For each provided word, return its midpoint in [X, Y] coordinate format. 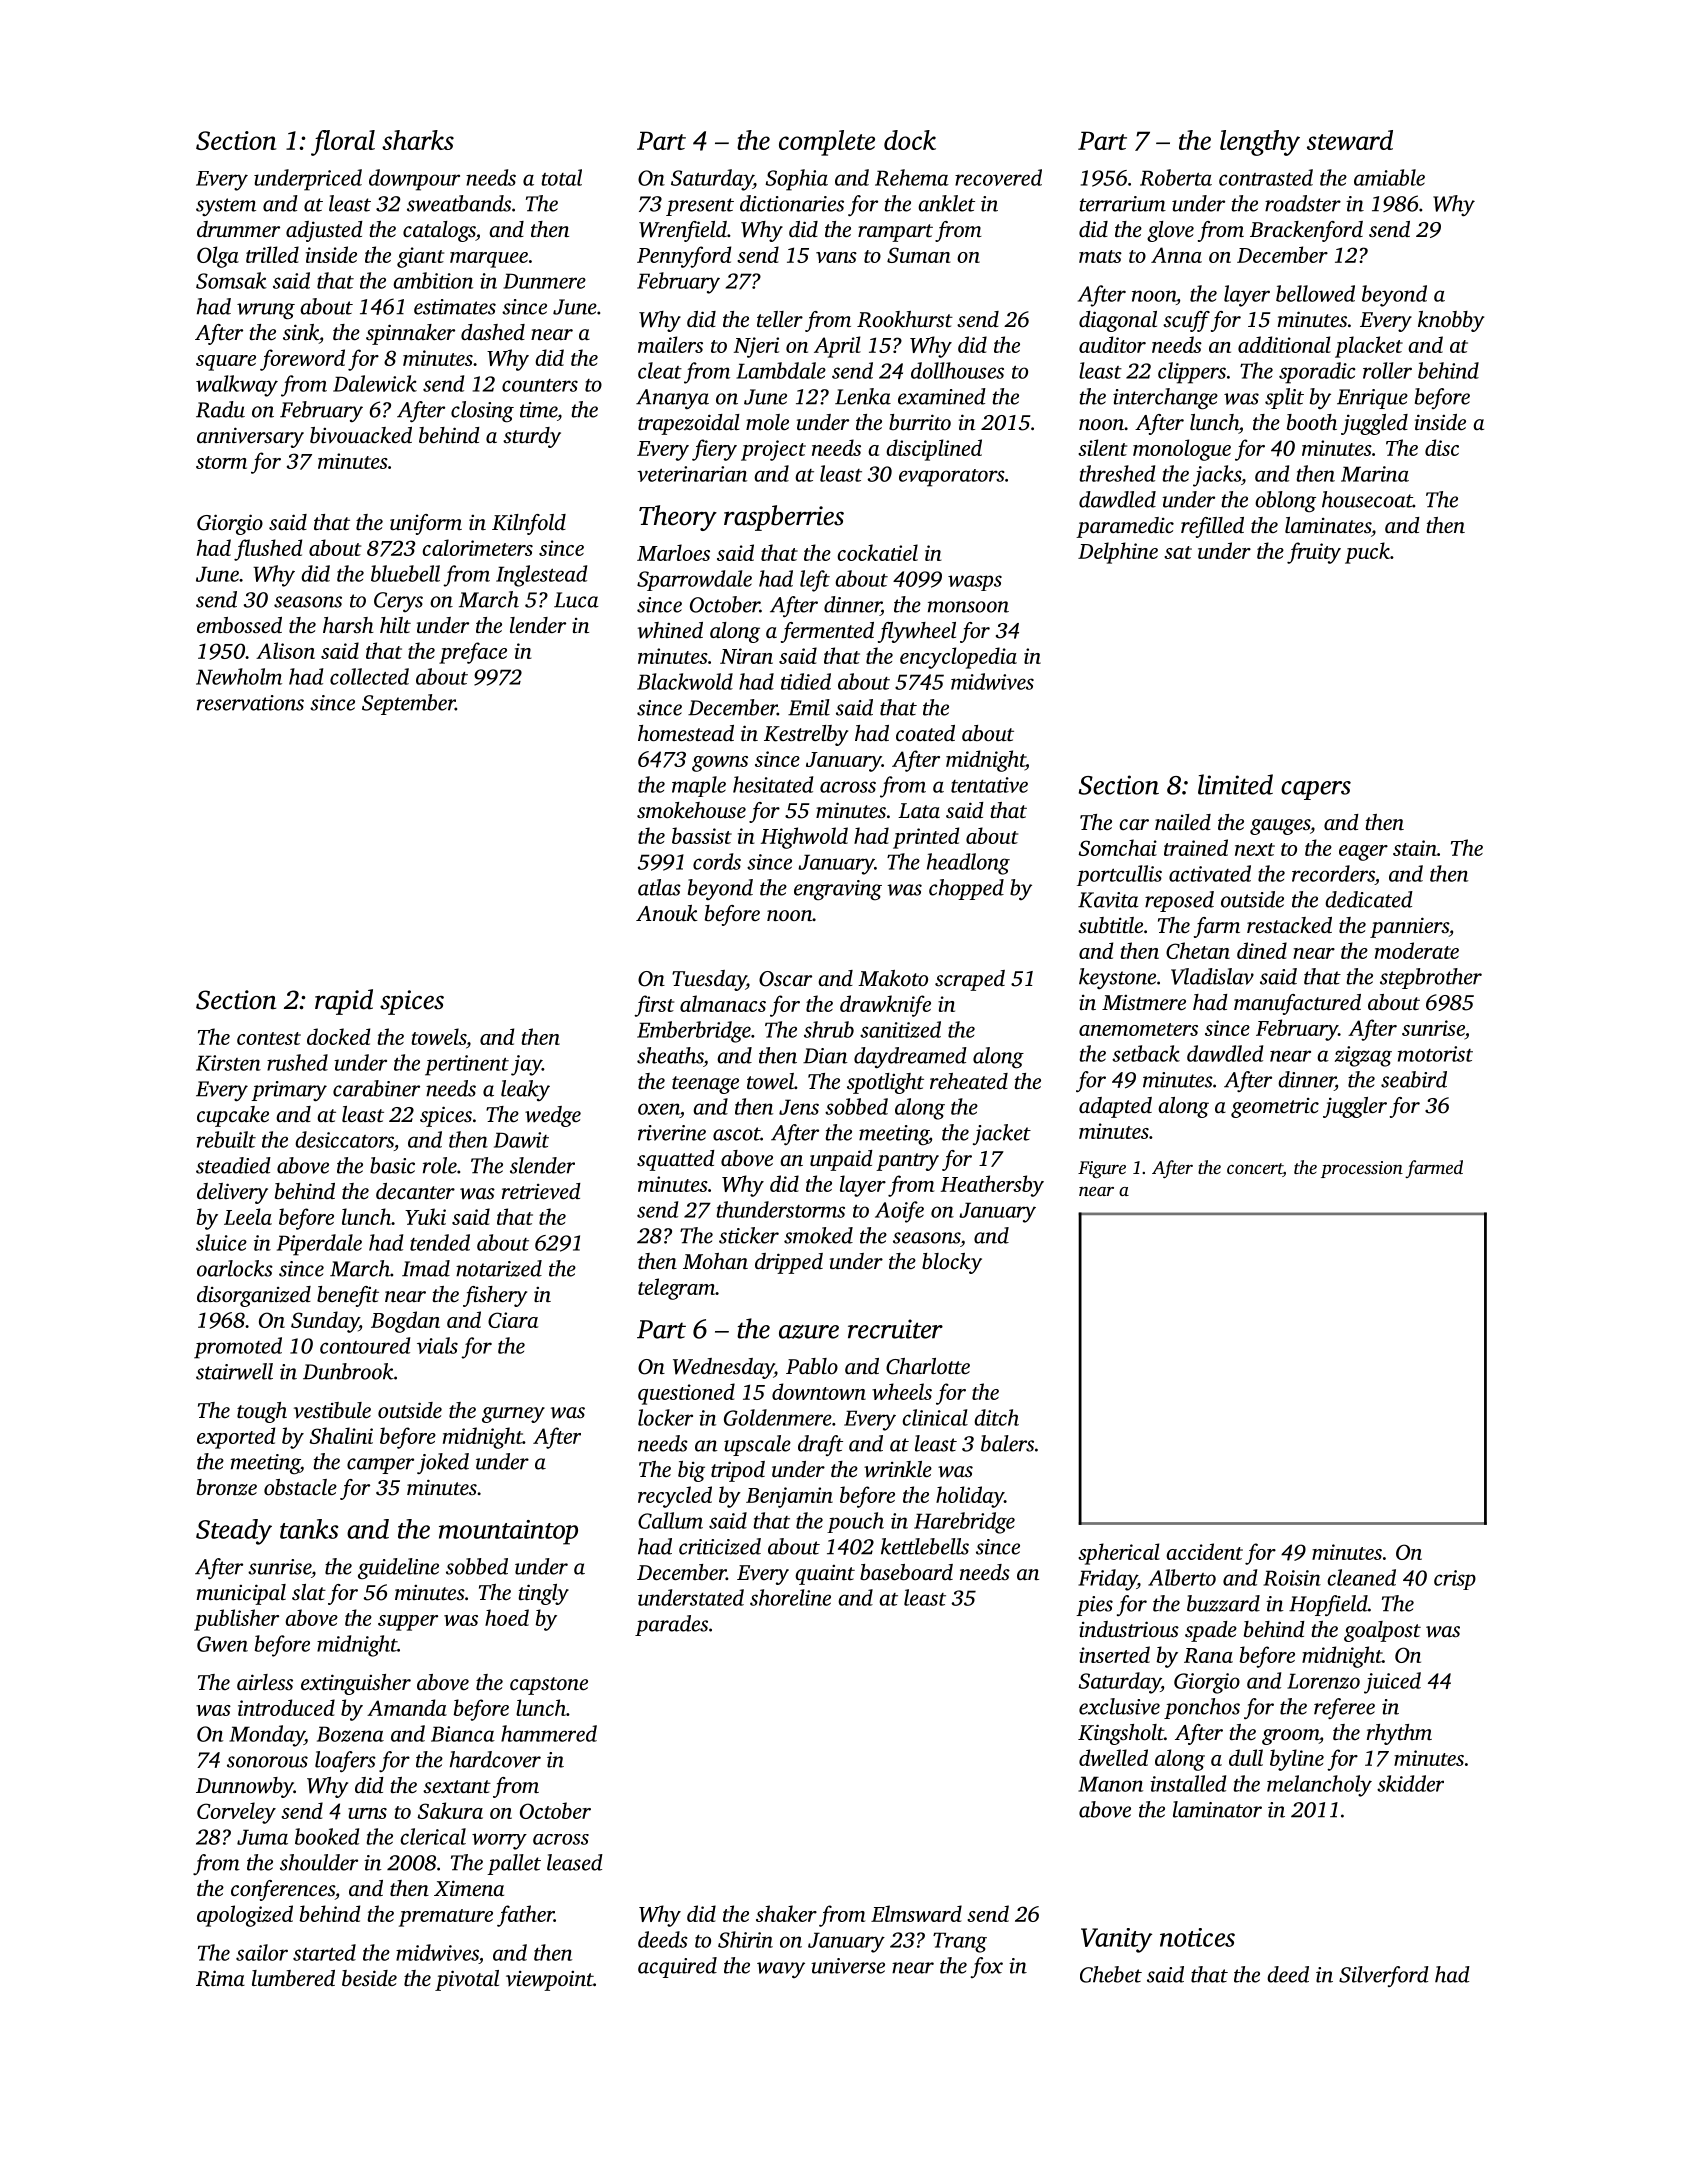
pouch [855, 1522]
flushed [268, 550]
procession [1362, 1169]
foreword [302, 360]
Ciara [513, 1320]
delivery [232, 1193]
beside [369, 1978]
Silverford [1384, 1976]
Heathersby [992, 1186]
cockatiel [877, 552]
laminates [1328, 525]
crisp [1455, 1580]
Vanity [1116, 1940]
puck [1367, 553]
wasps [975, 583]
